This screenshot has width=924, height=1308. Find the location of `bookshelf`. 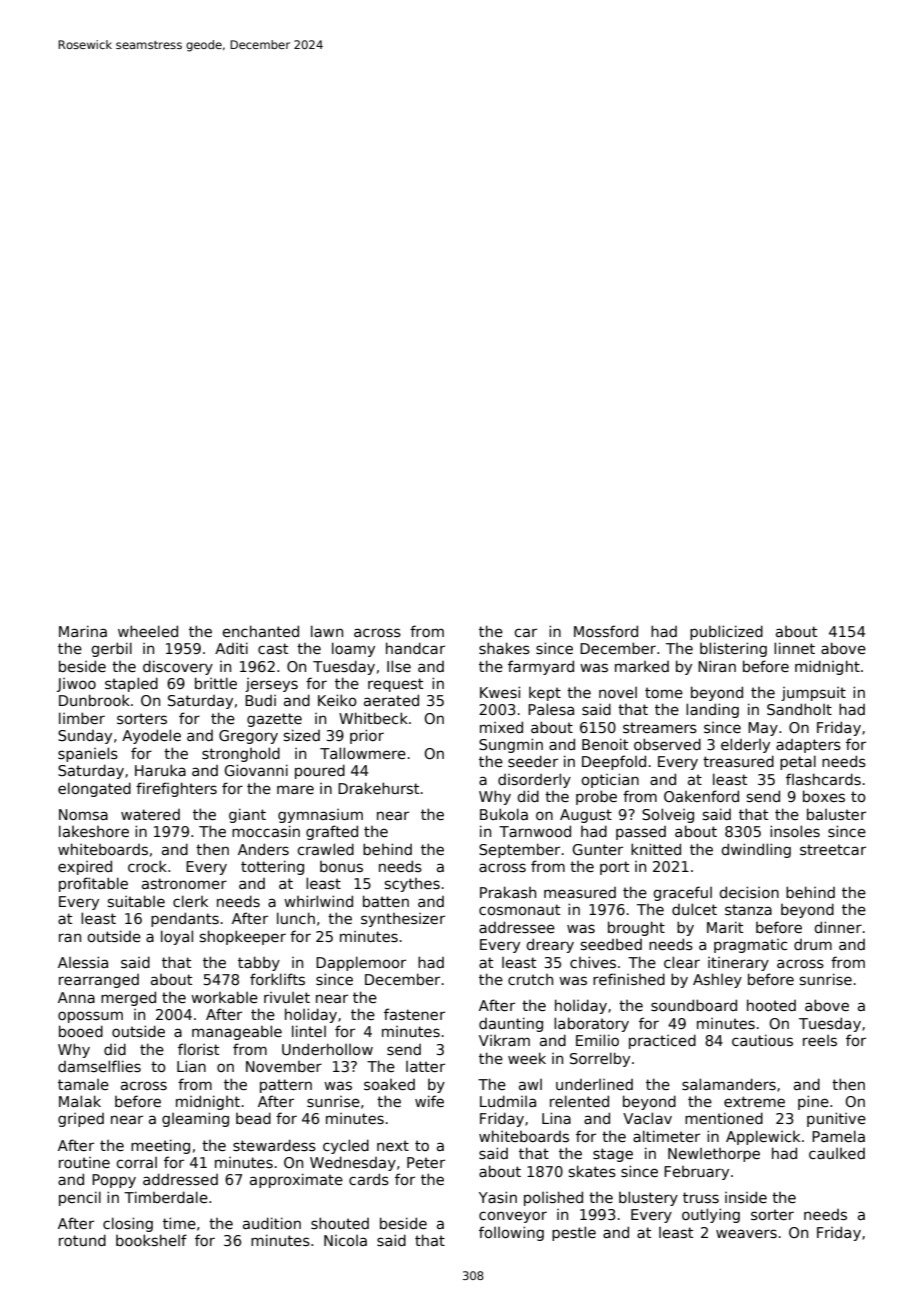

bookshelf is located at coordinates (151, 1240).
